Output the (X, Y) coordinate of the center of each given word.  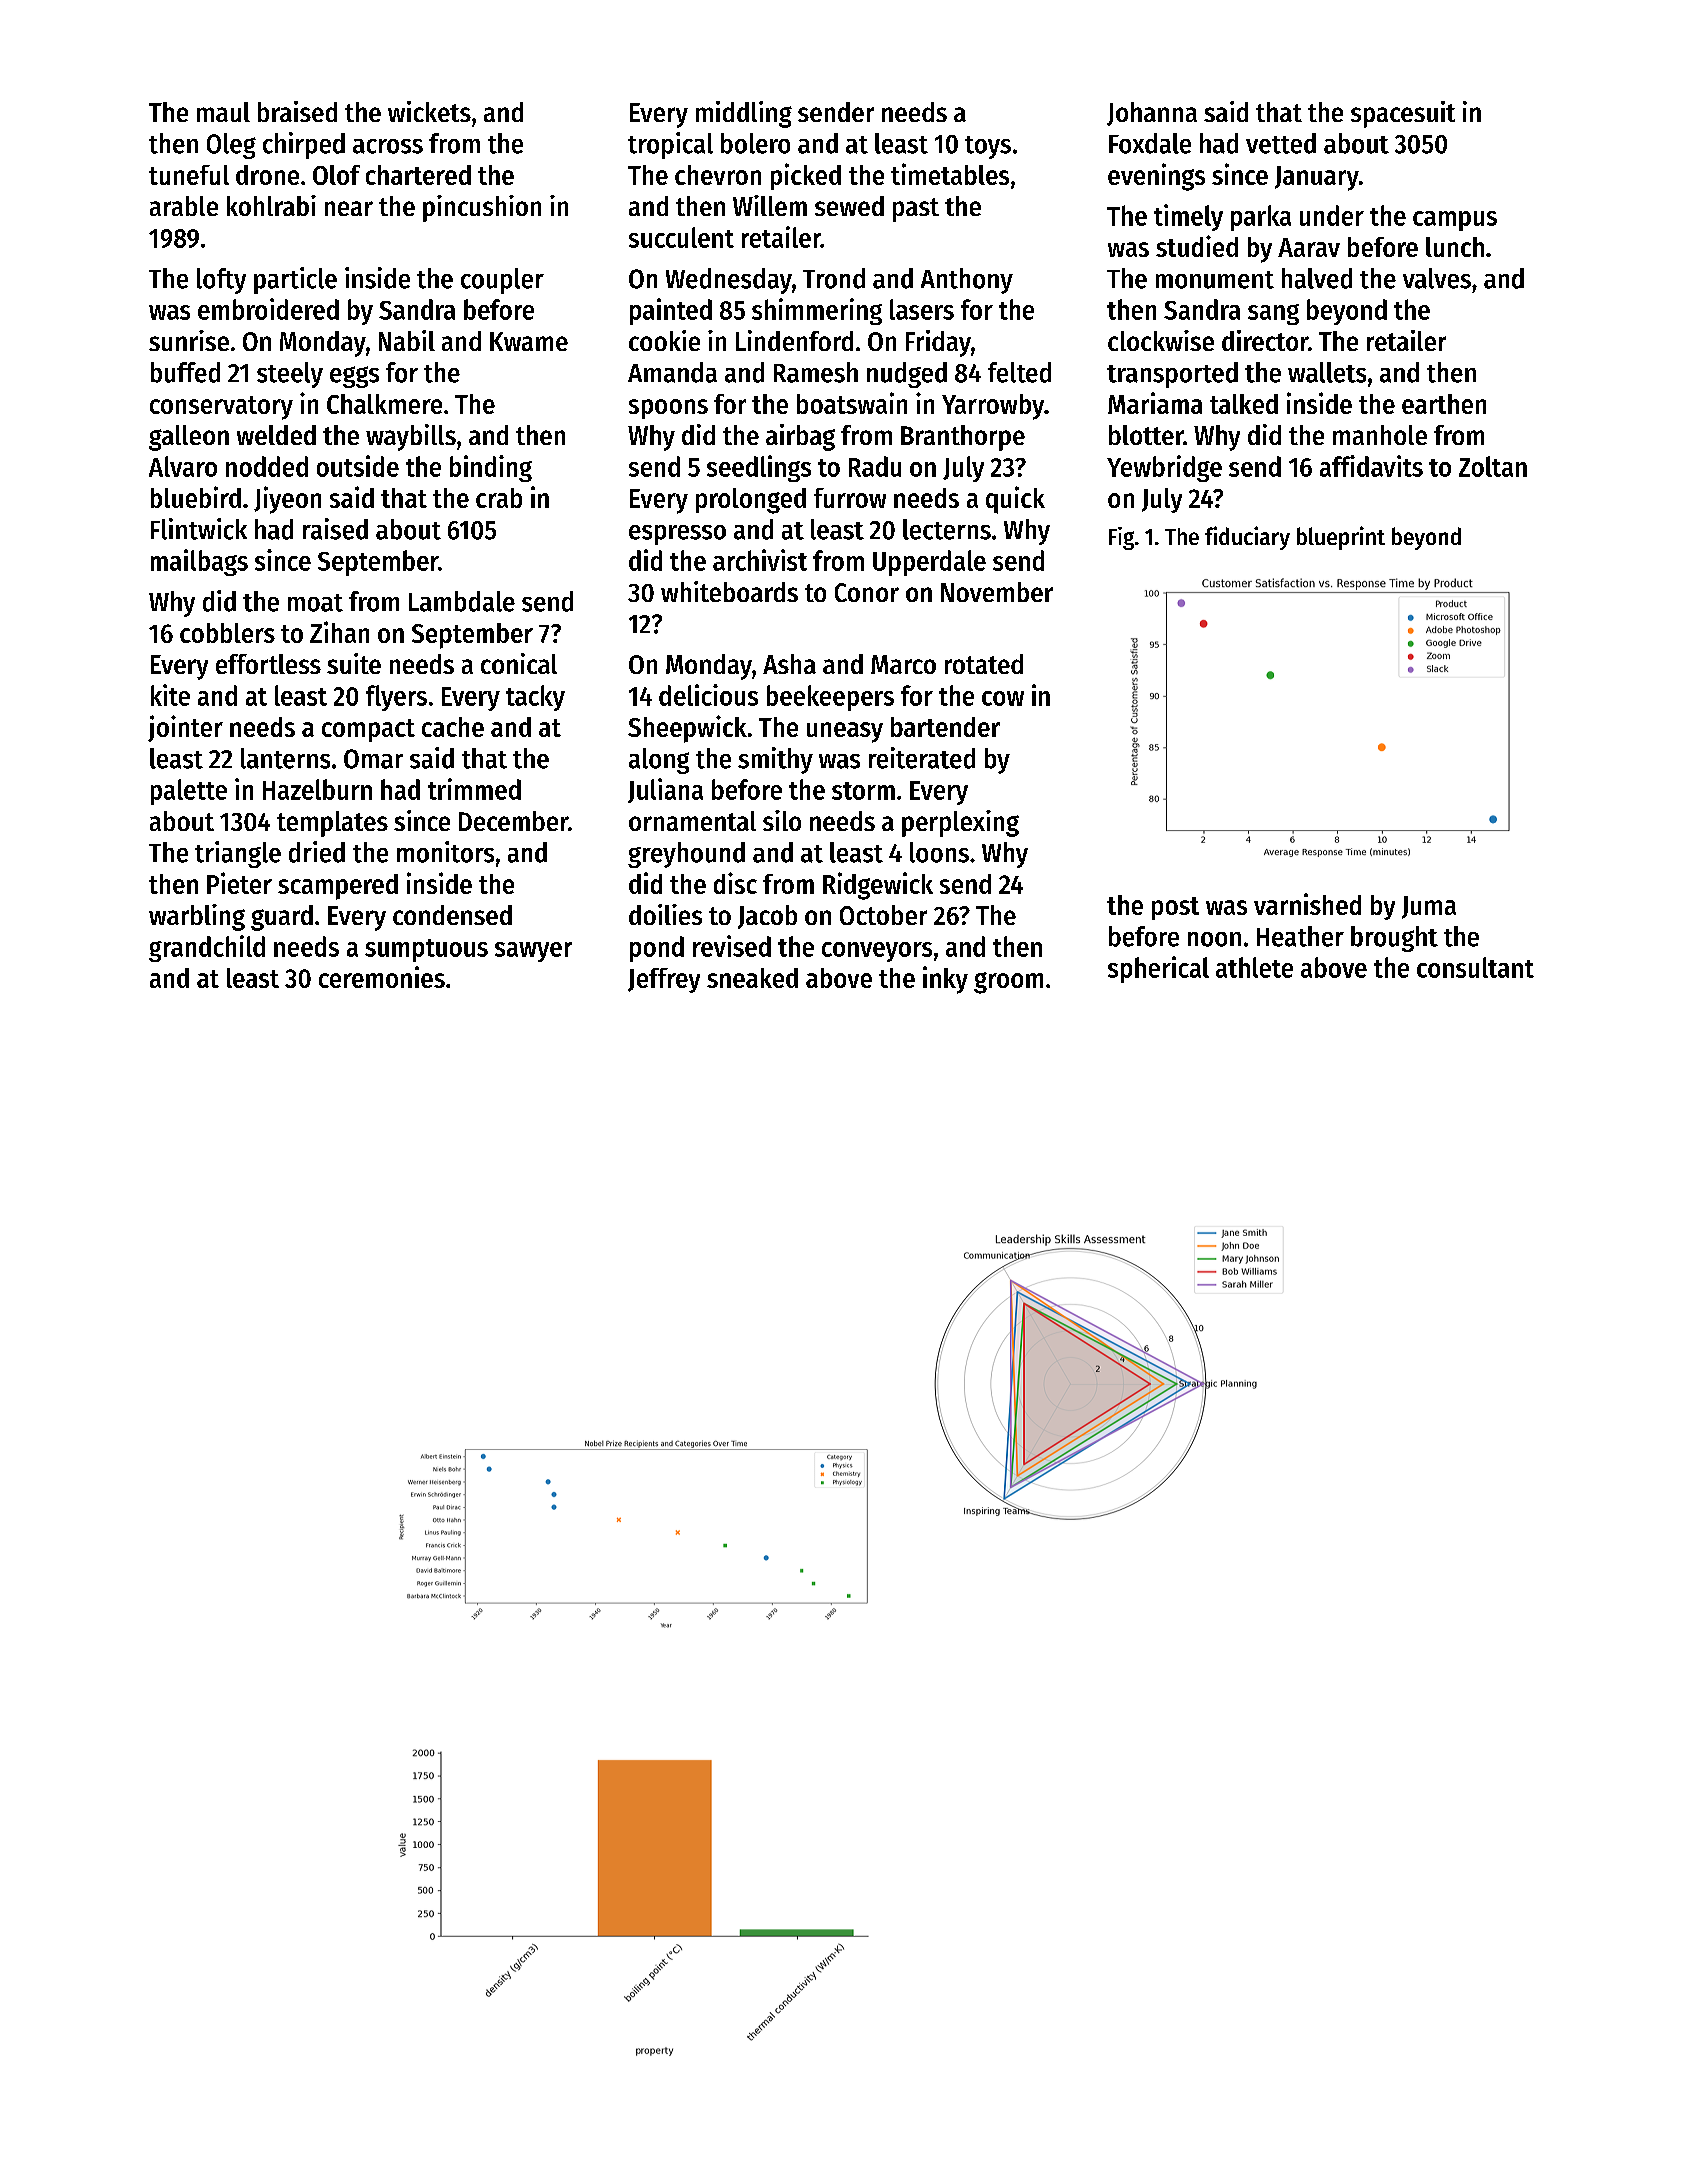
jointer (185, 728)
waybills (411, 437)
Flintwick (199, 529)
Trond (834, 278)
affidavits (1371, 466)
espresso (677, 535)
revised (732, 946)
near (349, 208)
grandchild (207, 948)
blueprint (1341, 538)
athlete (1254, 967)
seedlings (759, 468)
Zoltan (1493, 466)
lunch (1455, 247)
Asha (789, 664)
